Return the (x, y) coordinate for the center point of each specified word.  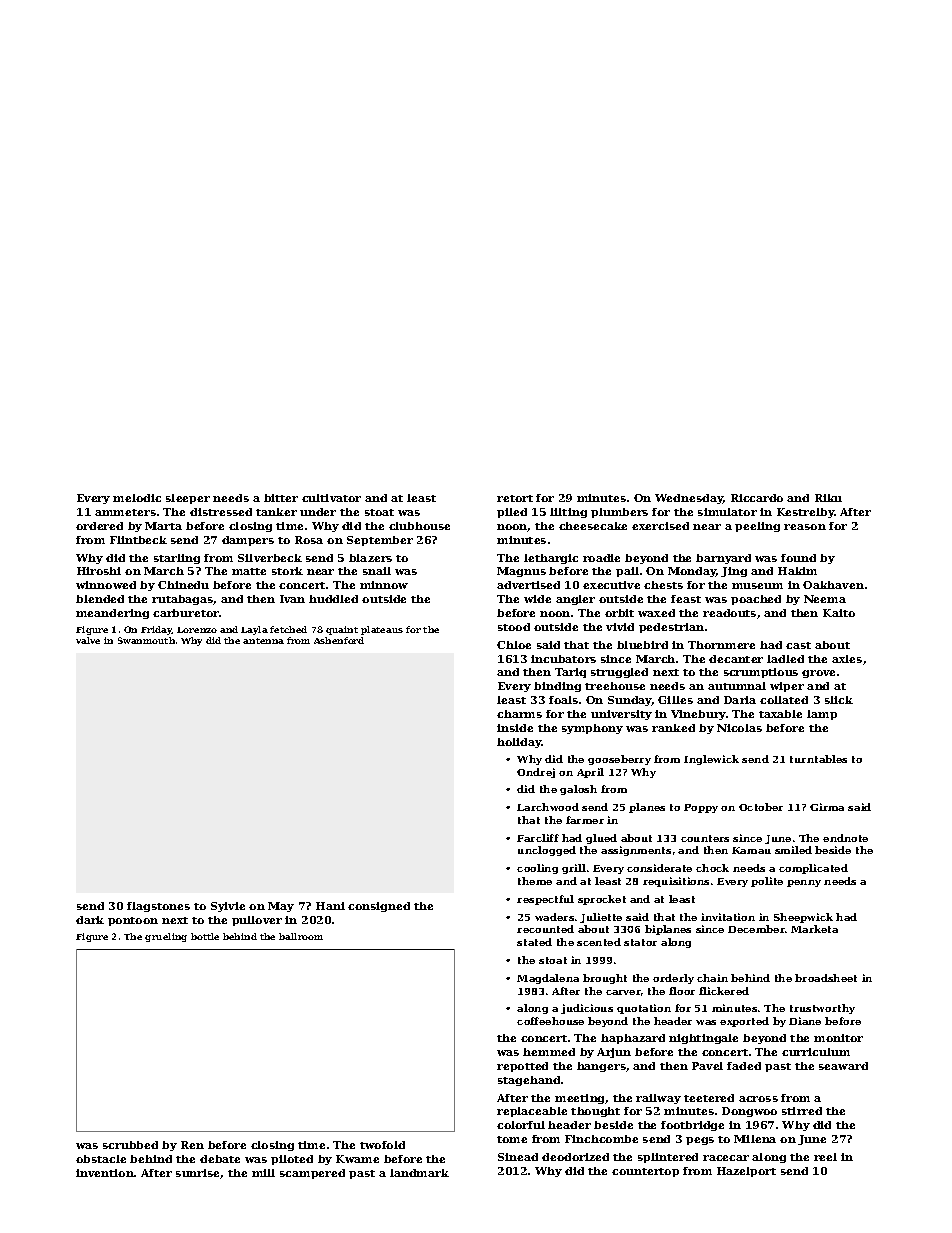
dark (90, 920)
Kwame (357, 1159)
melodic (137, 498)
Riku (828, 498)
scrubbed (130, 1145)
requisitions (676, 882)
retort (515, 498)
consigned (379, 907)
